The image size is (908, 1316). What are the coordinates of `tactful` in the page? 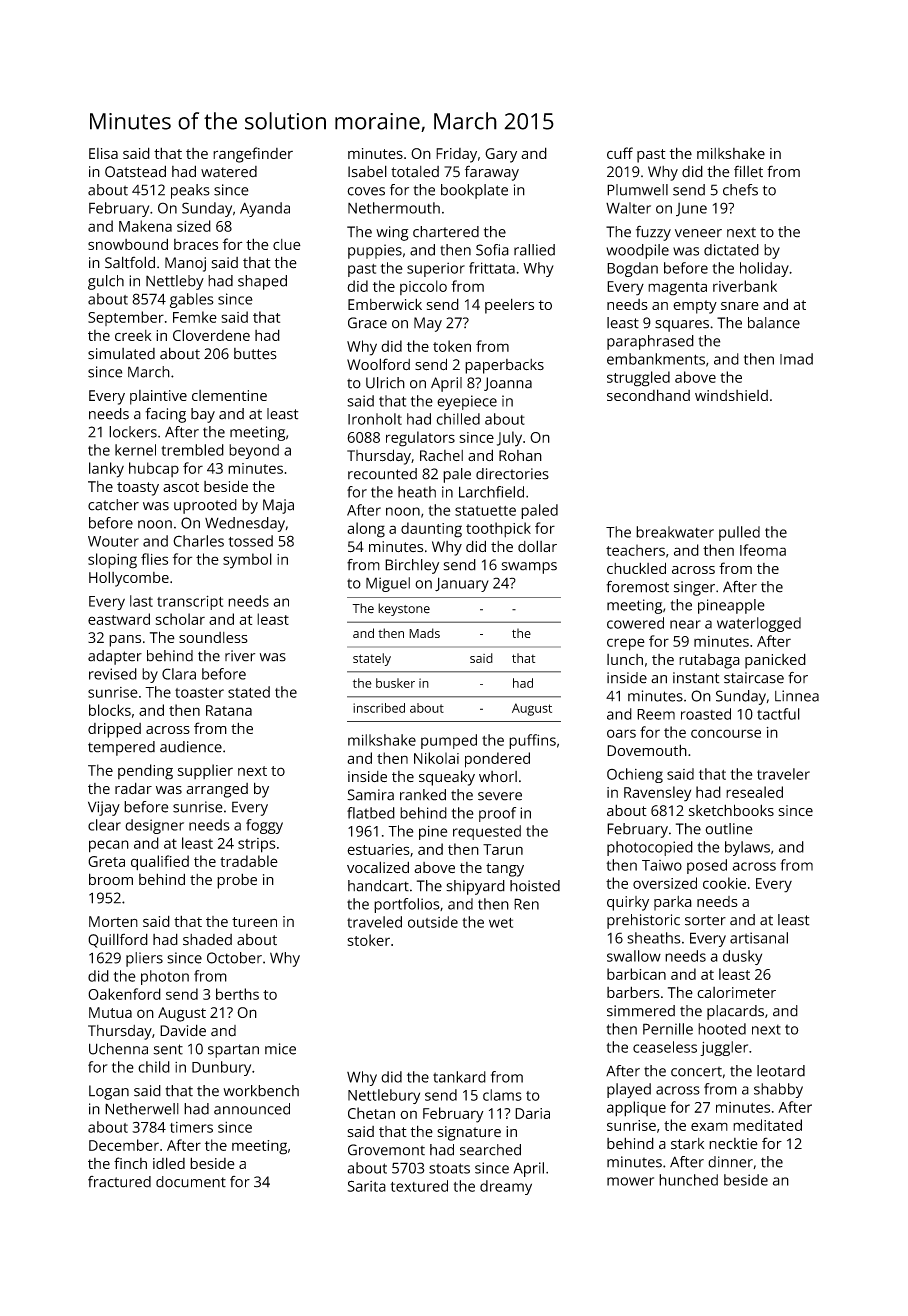 It's located at (778, 714).
